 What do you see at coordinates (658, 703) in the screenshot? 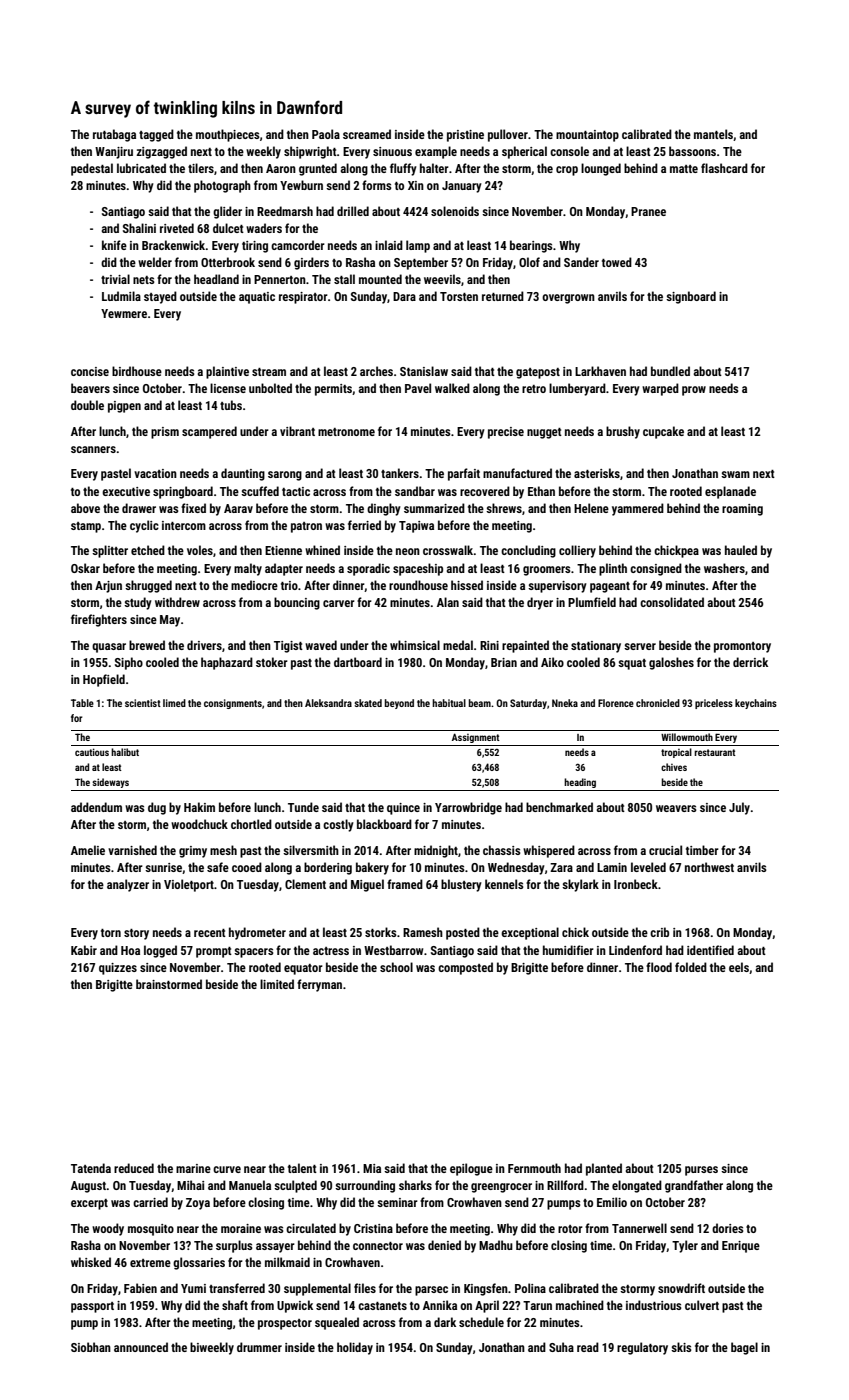
I see `chronicled` at bounding box center [658, 703].
